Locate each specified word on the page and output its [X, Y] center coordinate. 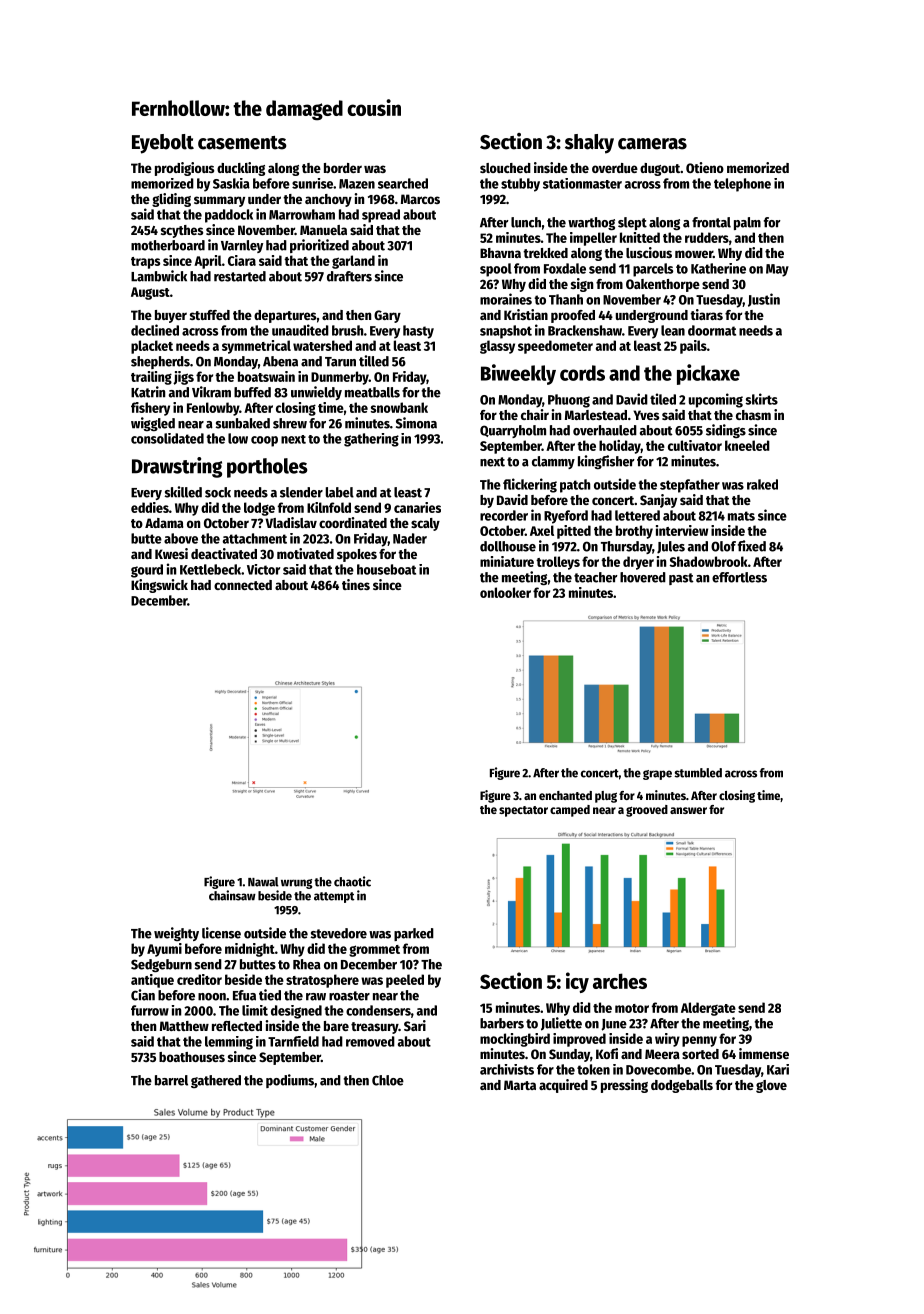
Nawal [263, 882]
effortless [739, 577]
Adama [164, 523]
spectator [523, 811]
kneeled [747, 445]
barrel [171, 1080]
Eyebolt [163, 144]
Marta [520, 1085]
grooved [647, 811]
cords [582, 373]
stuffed [210, 315]
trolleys [558, 563]
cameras [652, 144]
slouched [505, 168]
